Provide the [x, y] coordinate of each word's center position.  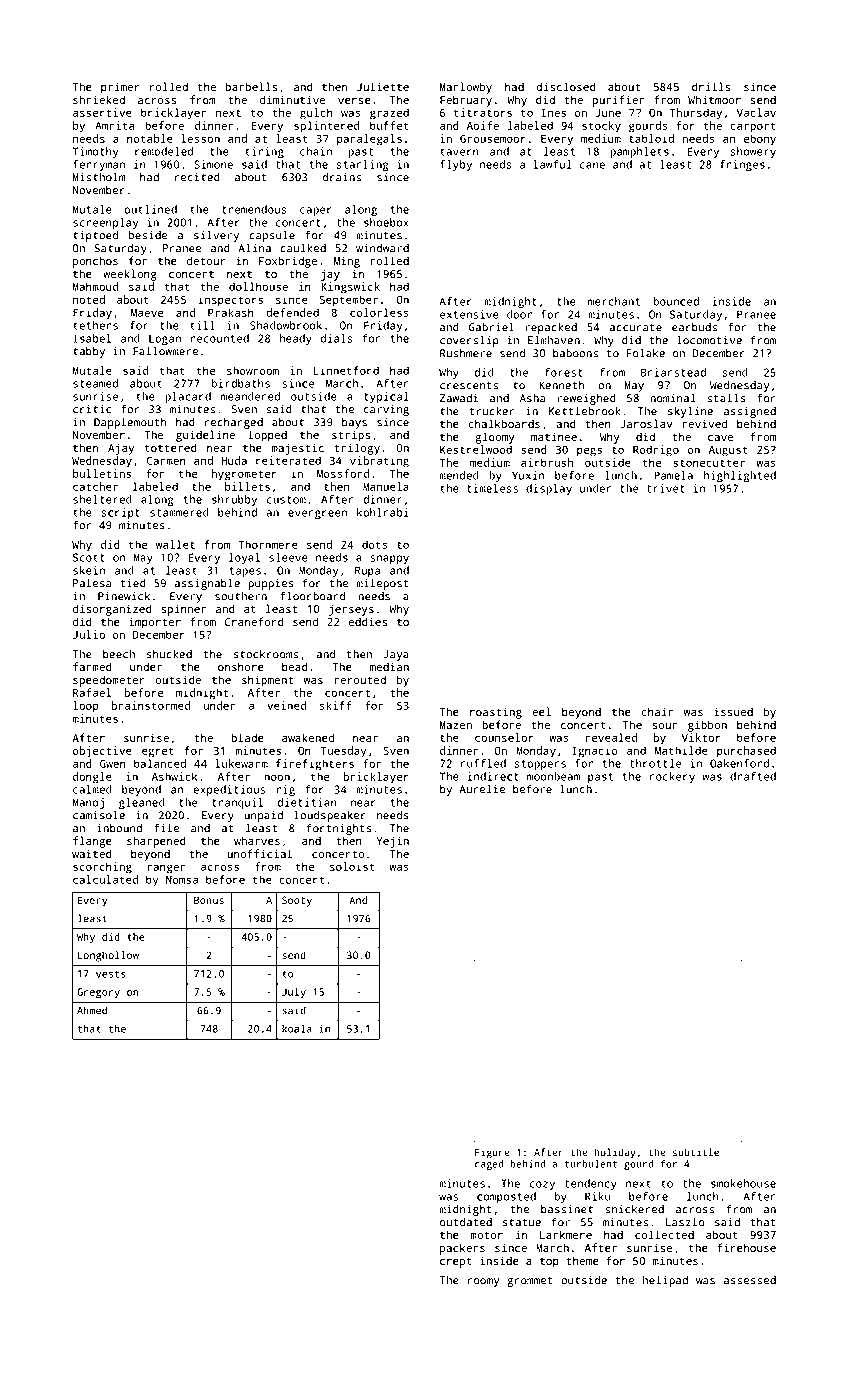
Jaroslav [646, 423]
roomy [484, 1282]
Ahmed [92, 1010]
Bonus [209, 900]
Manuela [386, 486]
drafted [753, 776]
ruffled [483, 763]
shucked [169, 654]
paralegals [369, 140]
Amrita [114, 125]
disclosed [566, 86]
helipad [665, 1281]
